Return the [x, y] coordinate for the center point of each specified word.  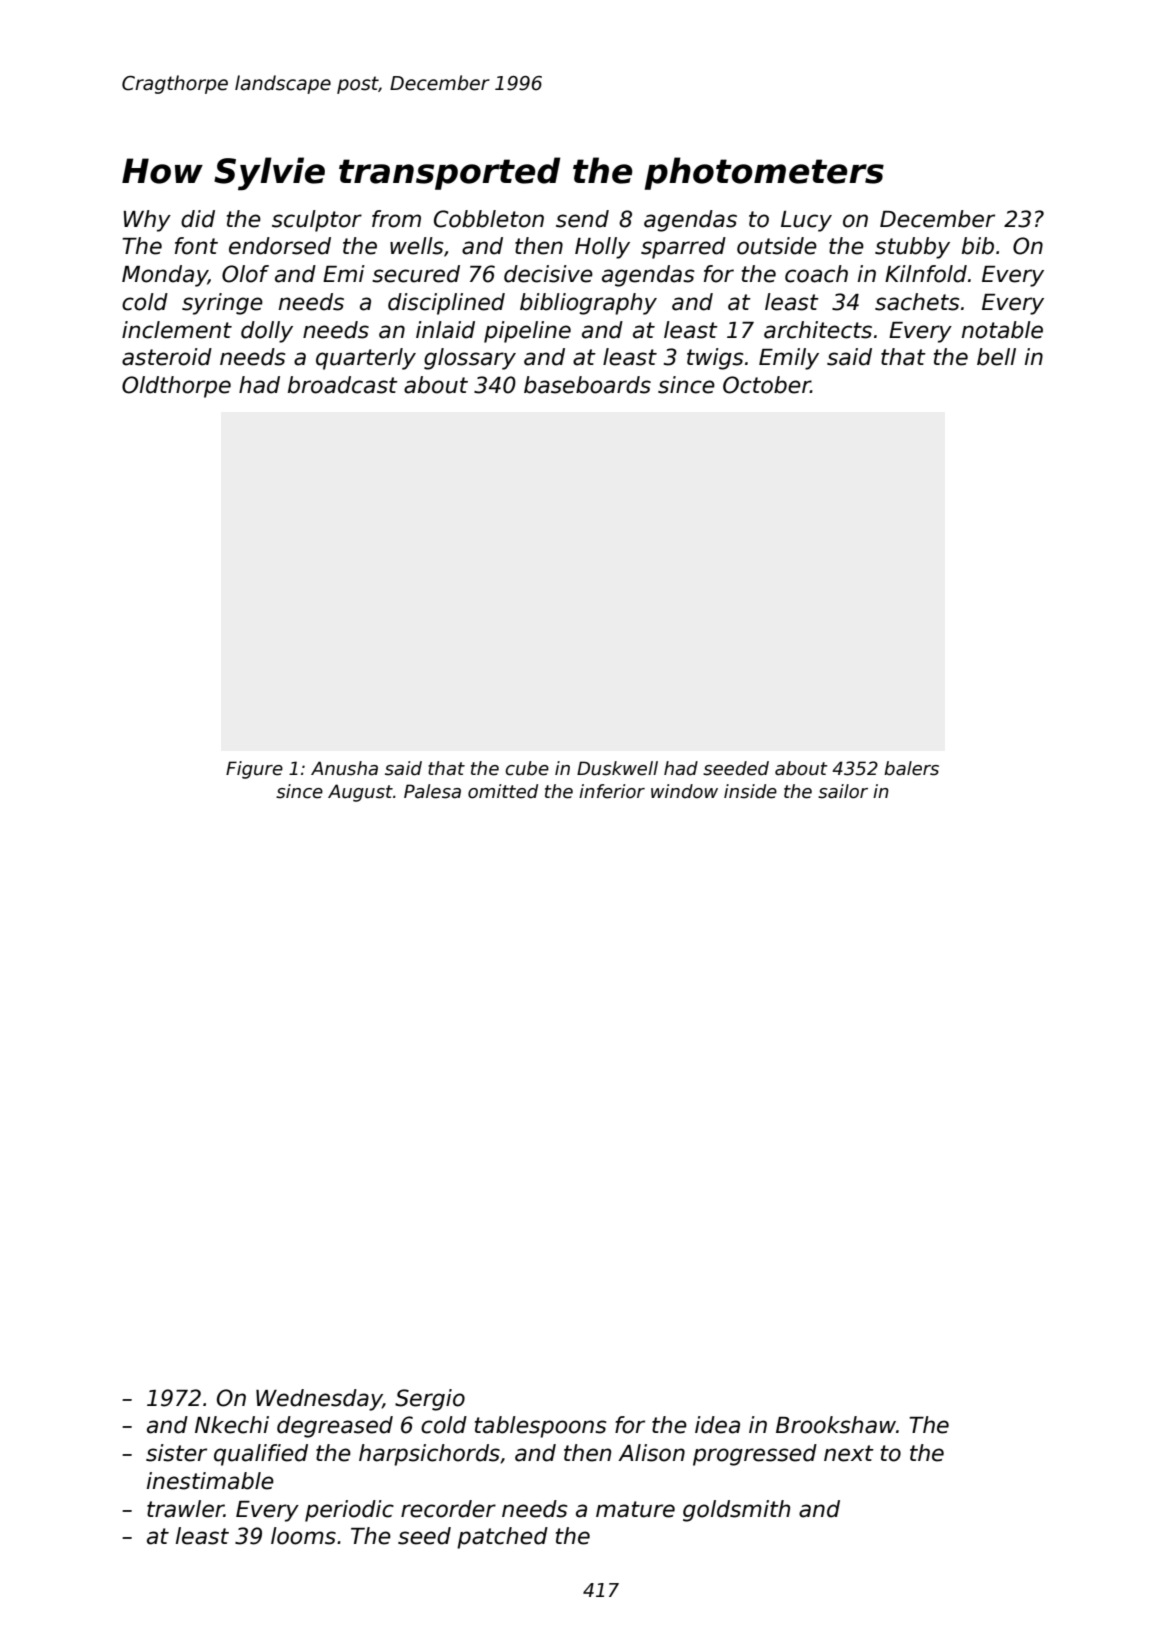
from [396, 219]
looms [303, 1536]
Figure [254, 770]
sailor [843, 791]
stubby [912, 248]
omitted [503, 791]
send [582, 219]
